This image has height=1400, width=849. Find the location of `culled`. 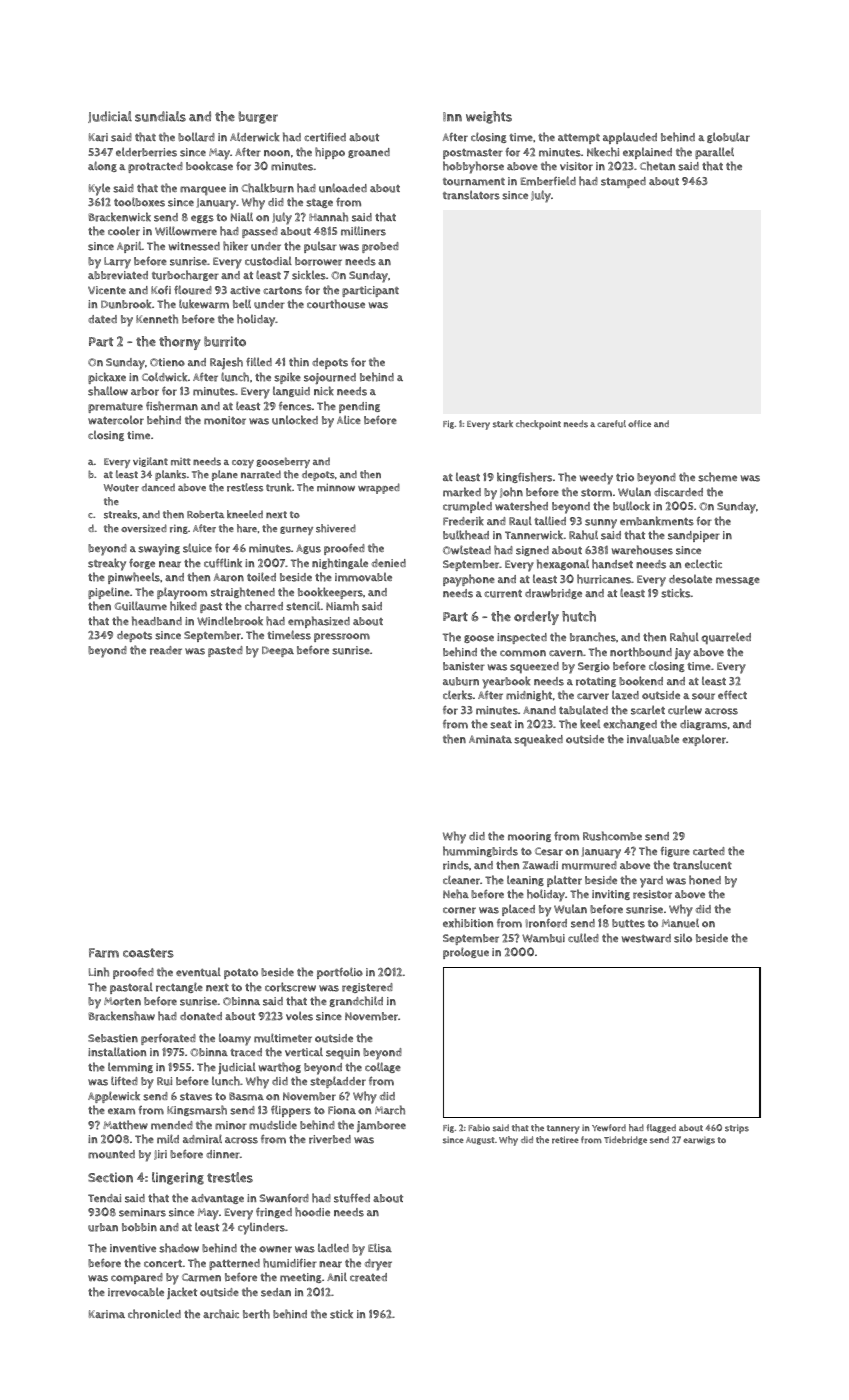

culled is located at coordinates (583, 938).
